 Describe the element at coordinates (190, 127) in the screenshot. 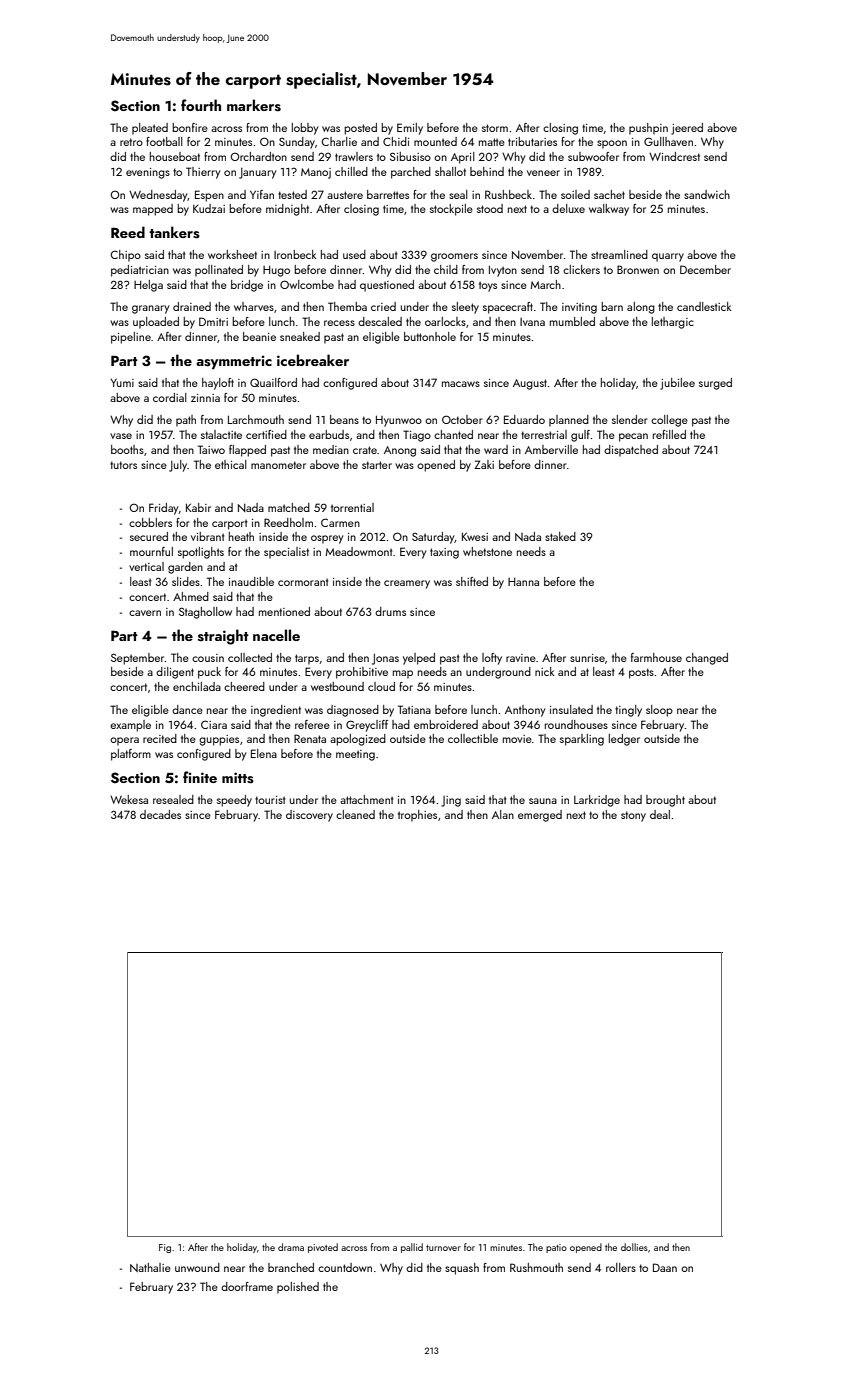

I see `bonfire` at that location.
